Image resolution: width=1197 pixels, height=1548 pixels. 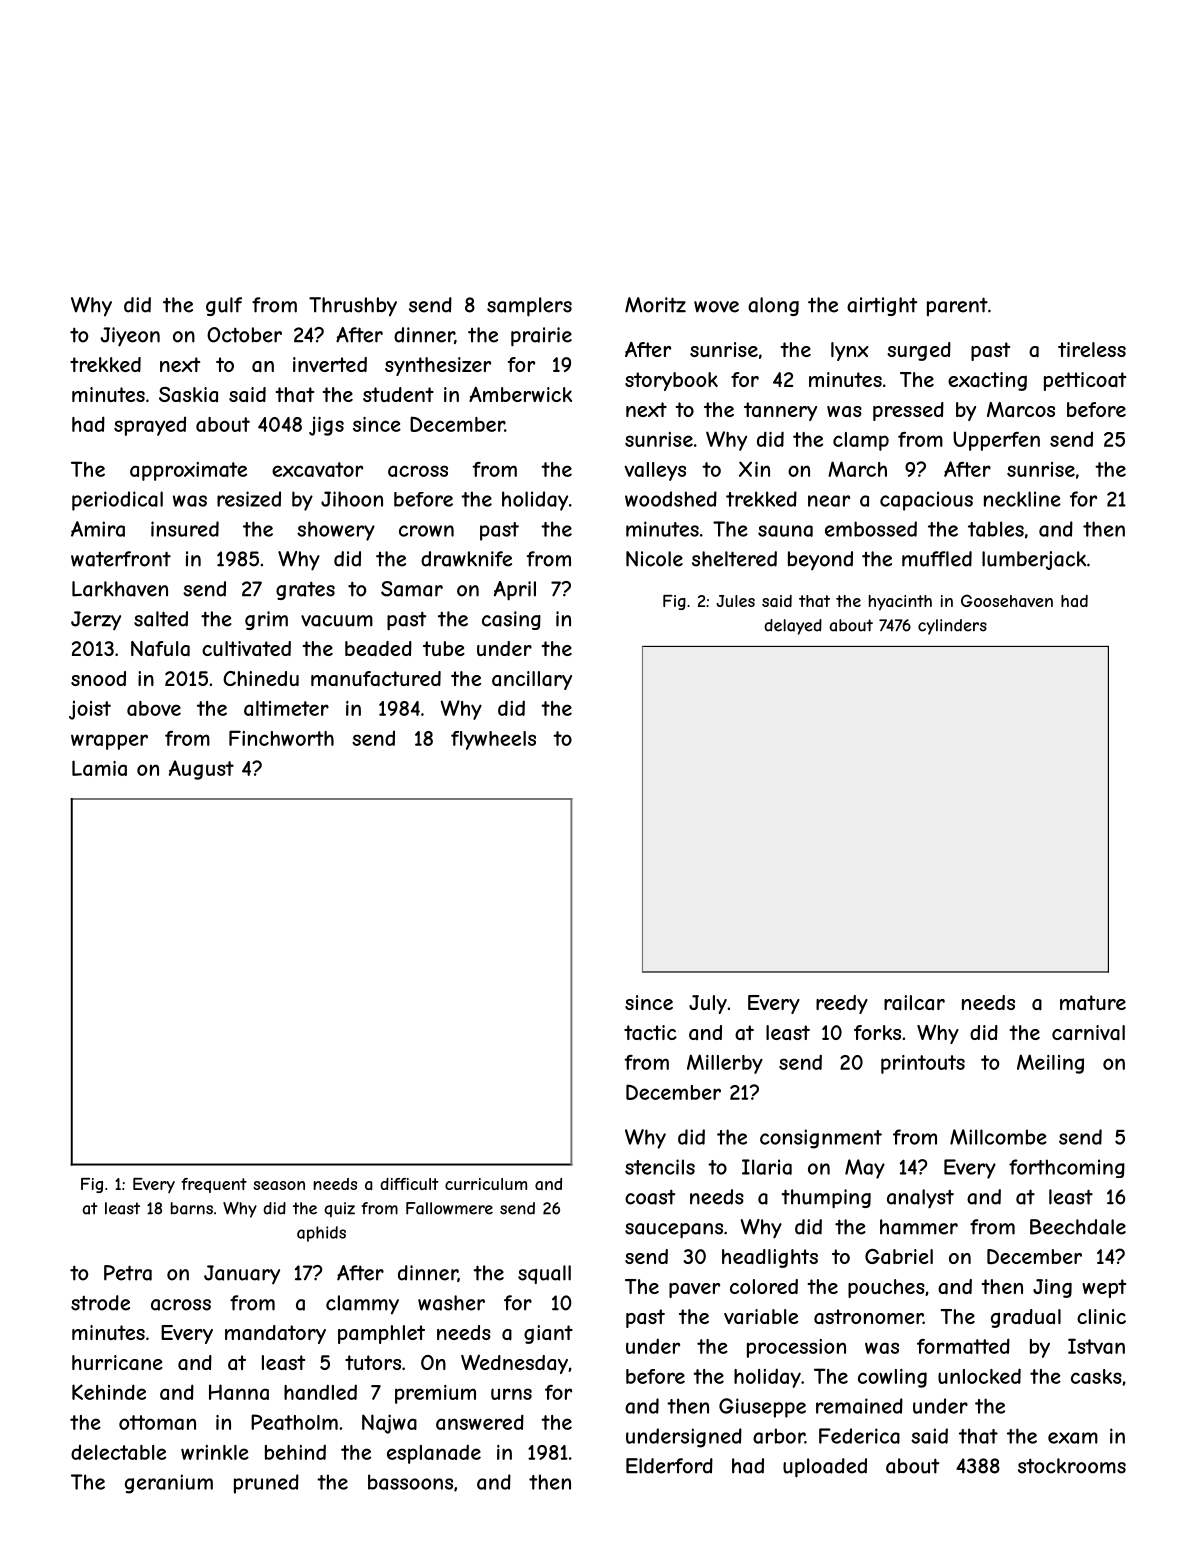 I want to click on tables, so click(x=996, y=529).
